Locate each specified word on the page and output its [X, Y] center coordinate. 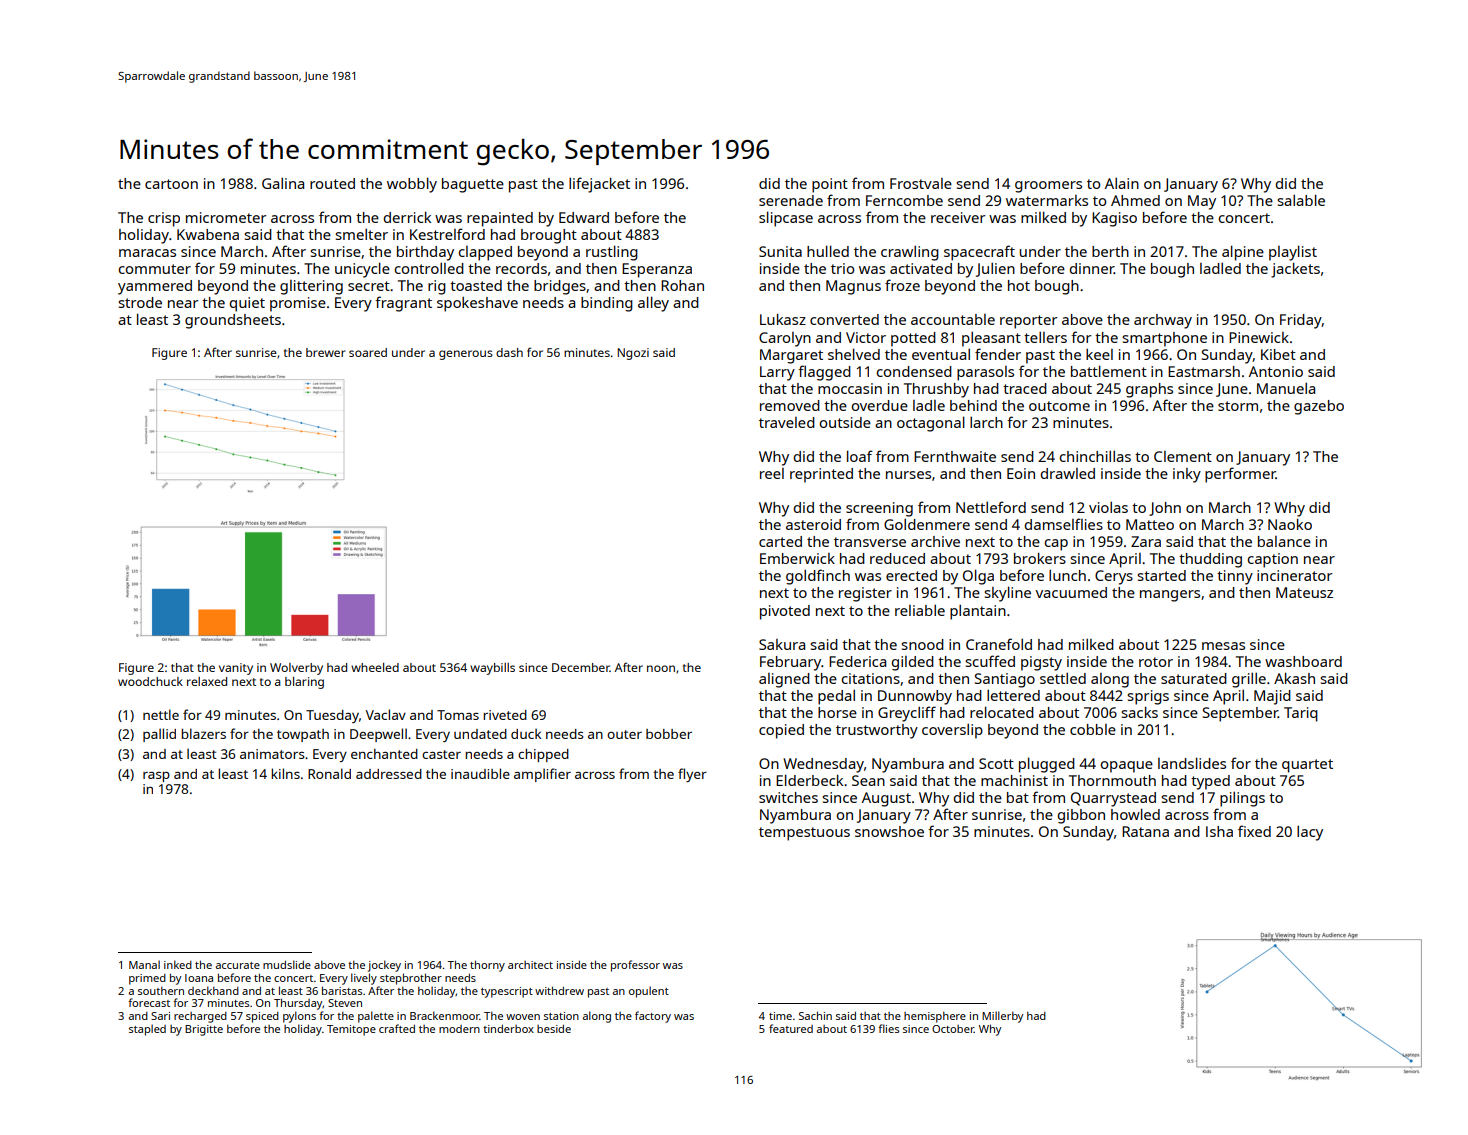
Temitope [351, 1030]
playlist [1293, 253]
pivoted [785, 612]
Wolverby [296, 669]
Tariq [1301, 714]
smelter [361, 234]
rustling [612, 253]
